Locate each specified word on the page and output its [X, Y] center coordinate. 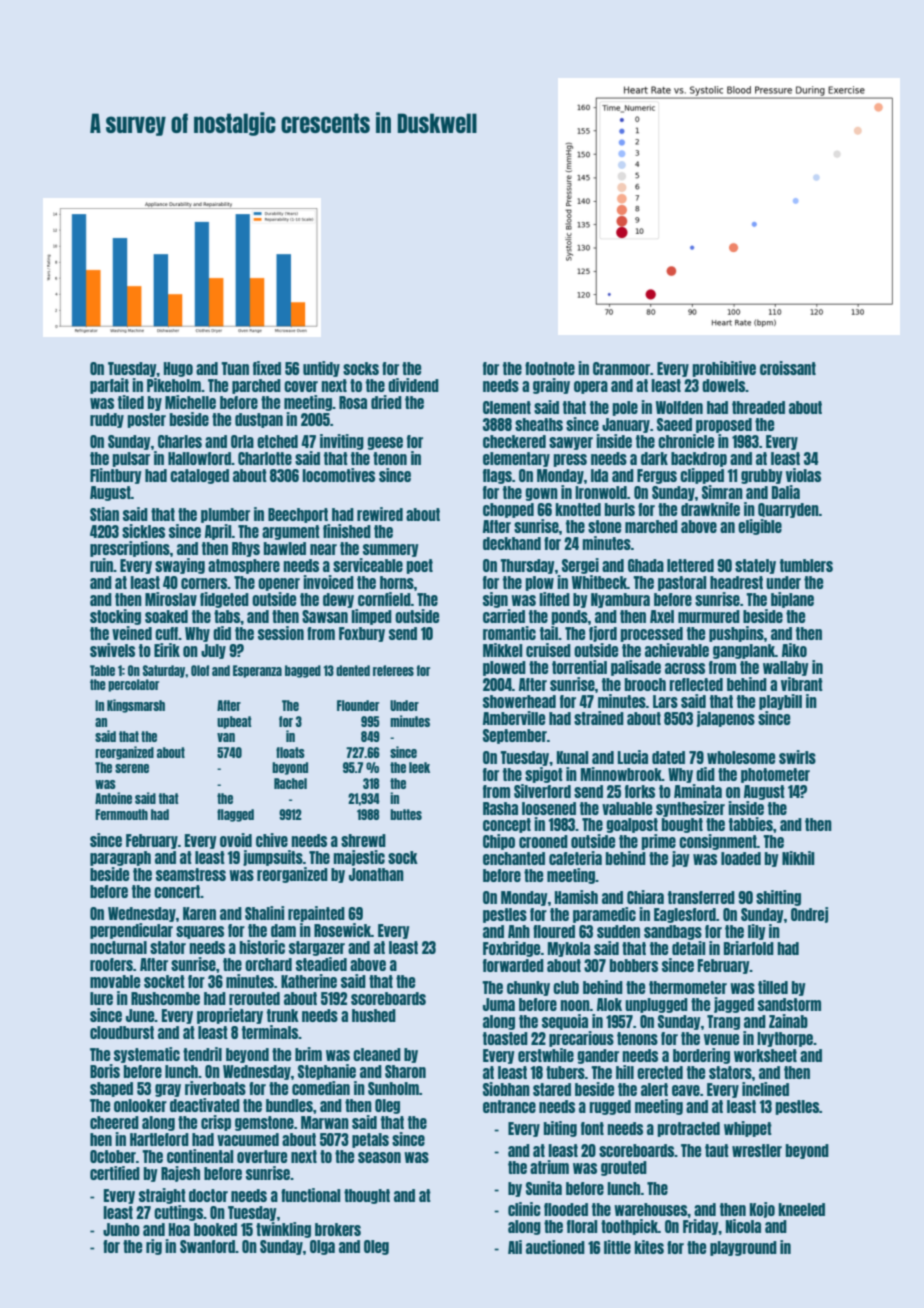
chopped [508, 510]
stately [755, 566]
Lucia [633, 757]
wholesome [741, 757]
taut [717, 1150]
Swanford [207, 1246]
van [226, 737]
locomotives [338, 475]
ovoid [236, 840]
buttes [406, 814]
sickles [143, 531]
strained [599, 718]
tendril [202, 1054]
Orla [242, 441]
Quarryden [788, 510]
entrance [509, 1106]
